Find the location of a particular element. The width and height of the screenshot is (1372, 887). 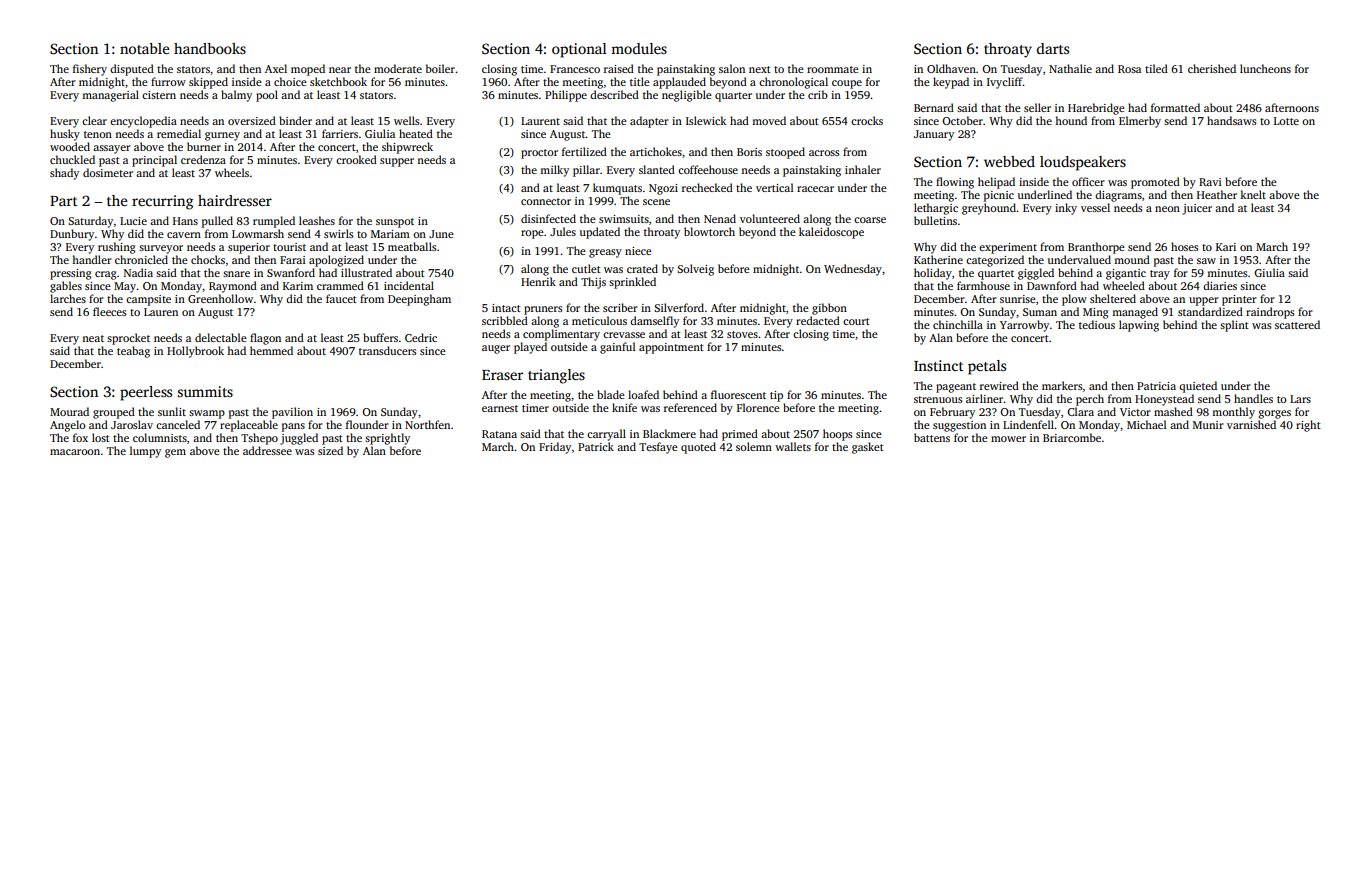

Lars is located at coordinates (1300, 399).
